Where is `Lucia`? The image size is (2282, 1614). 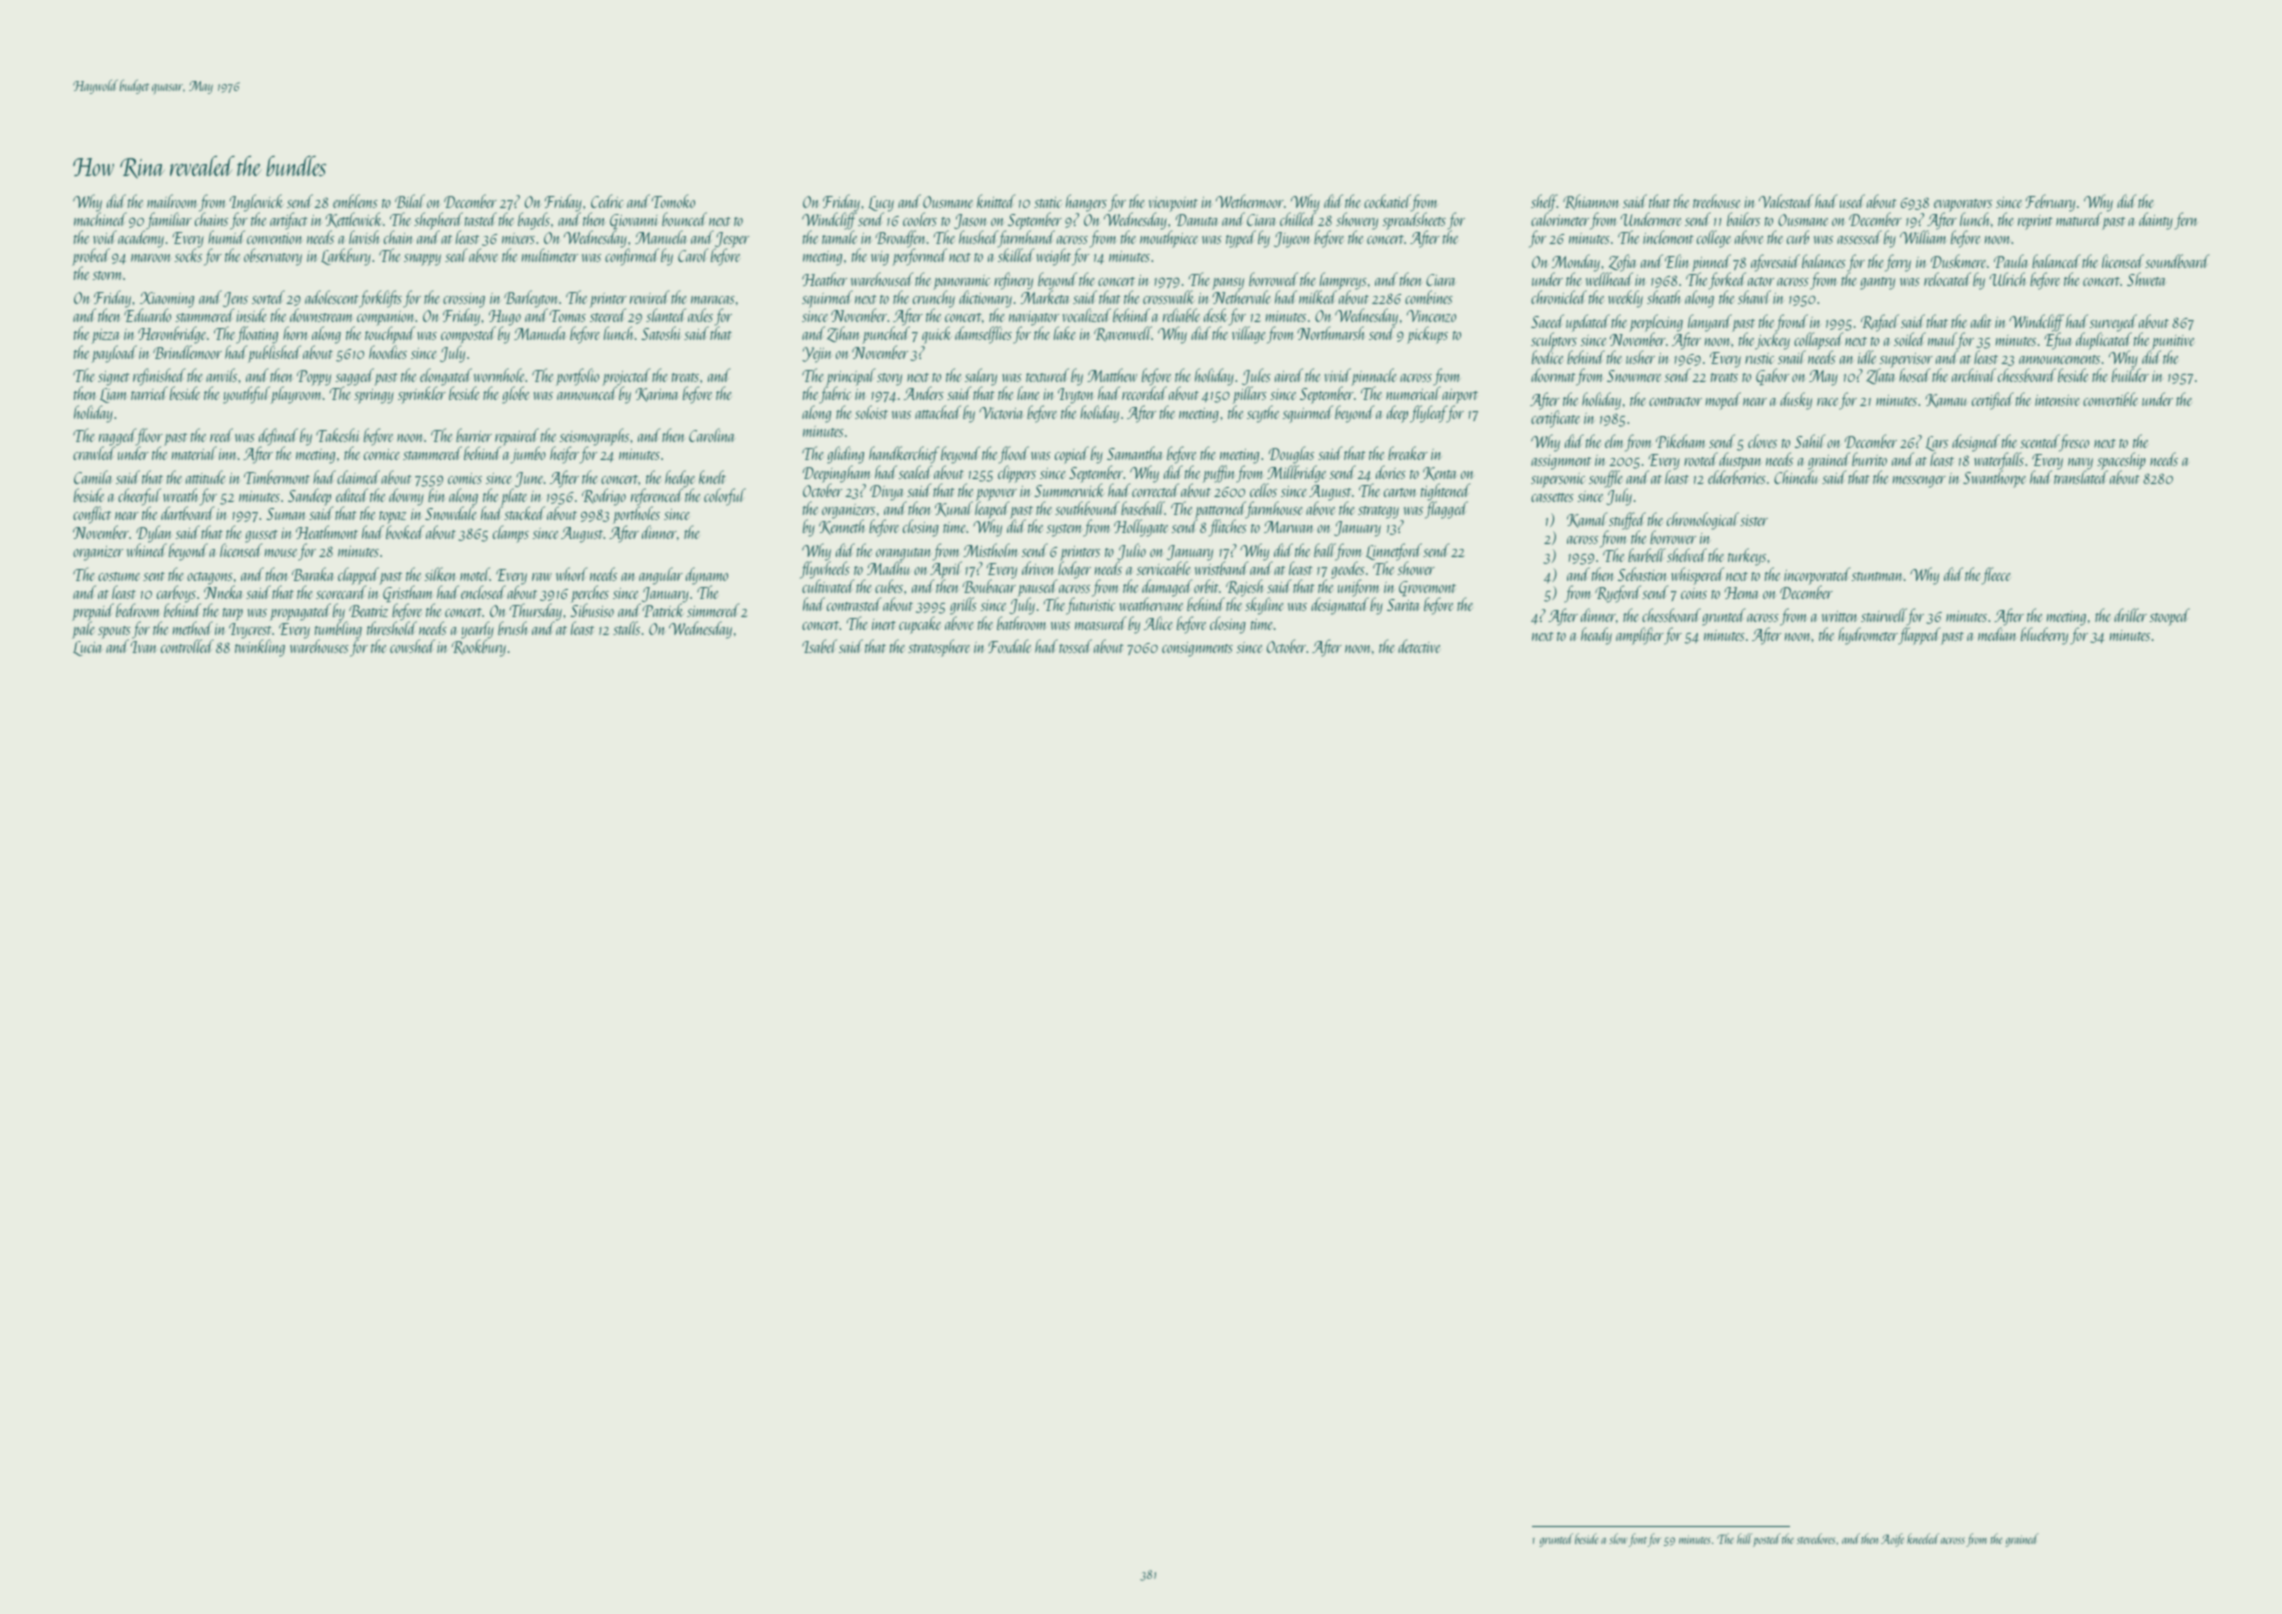 Lucia is located at coordinates (88, 648).
